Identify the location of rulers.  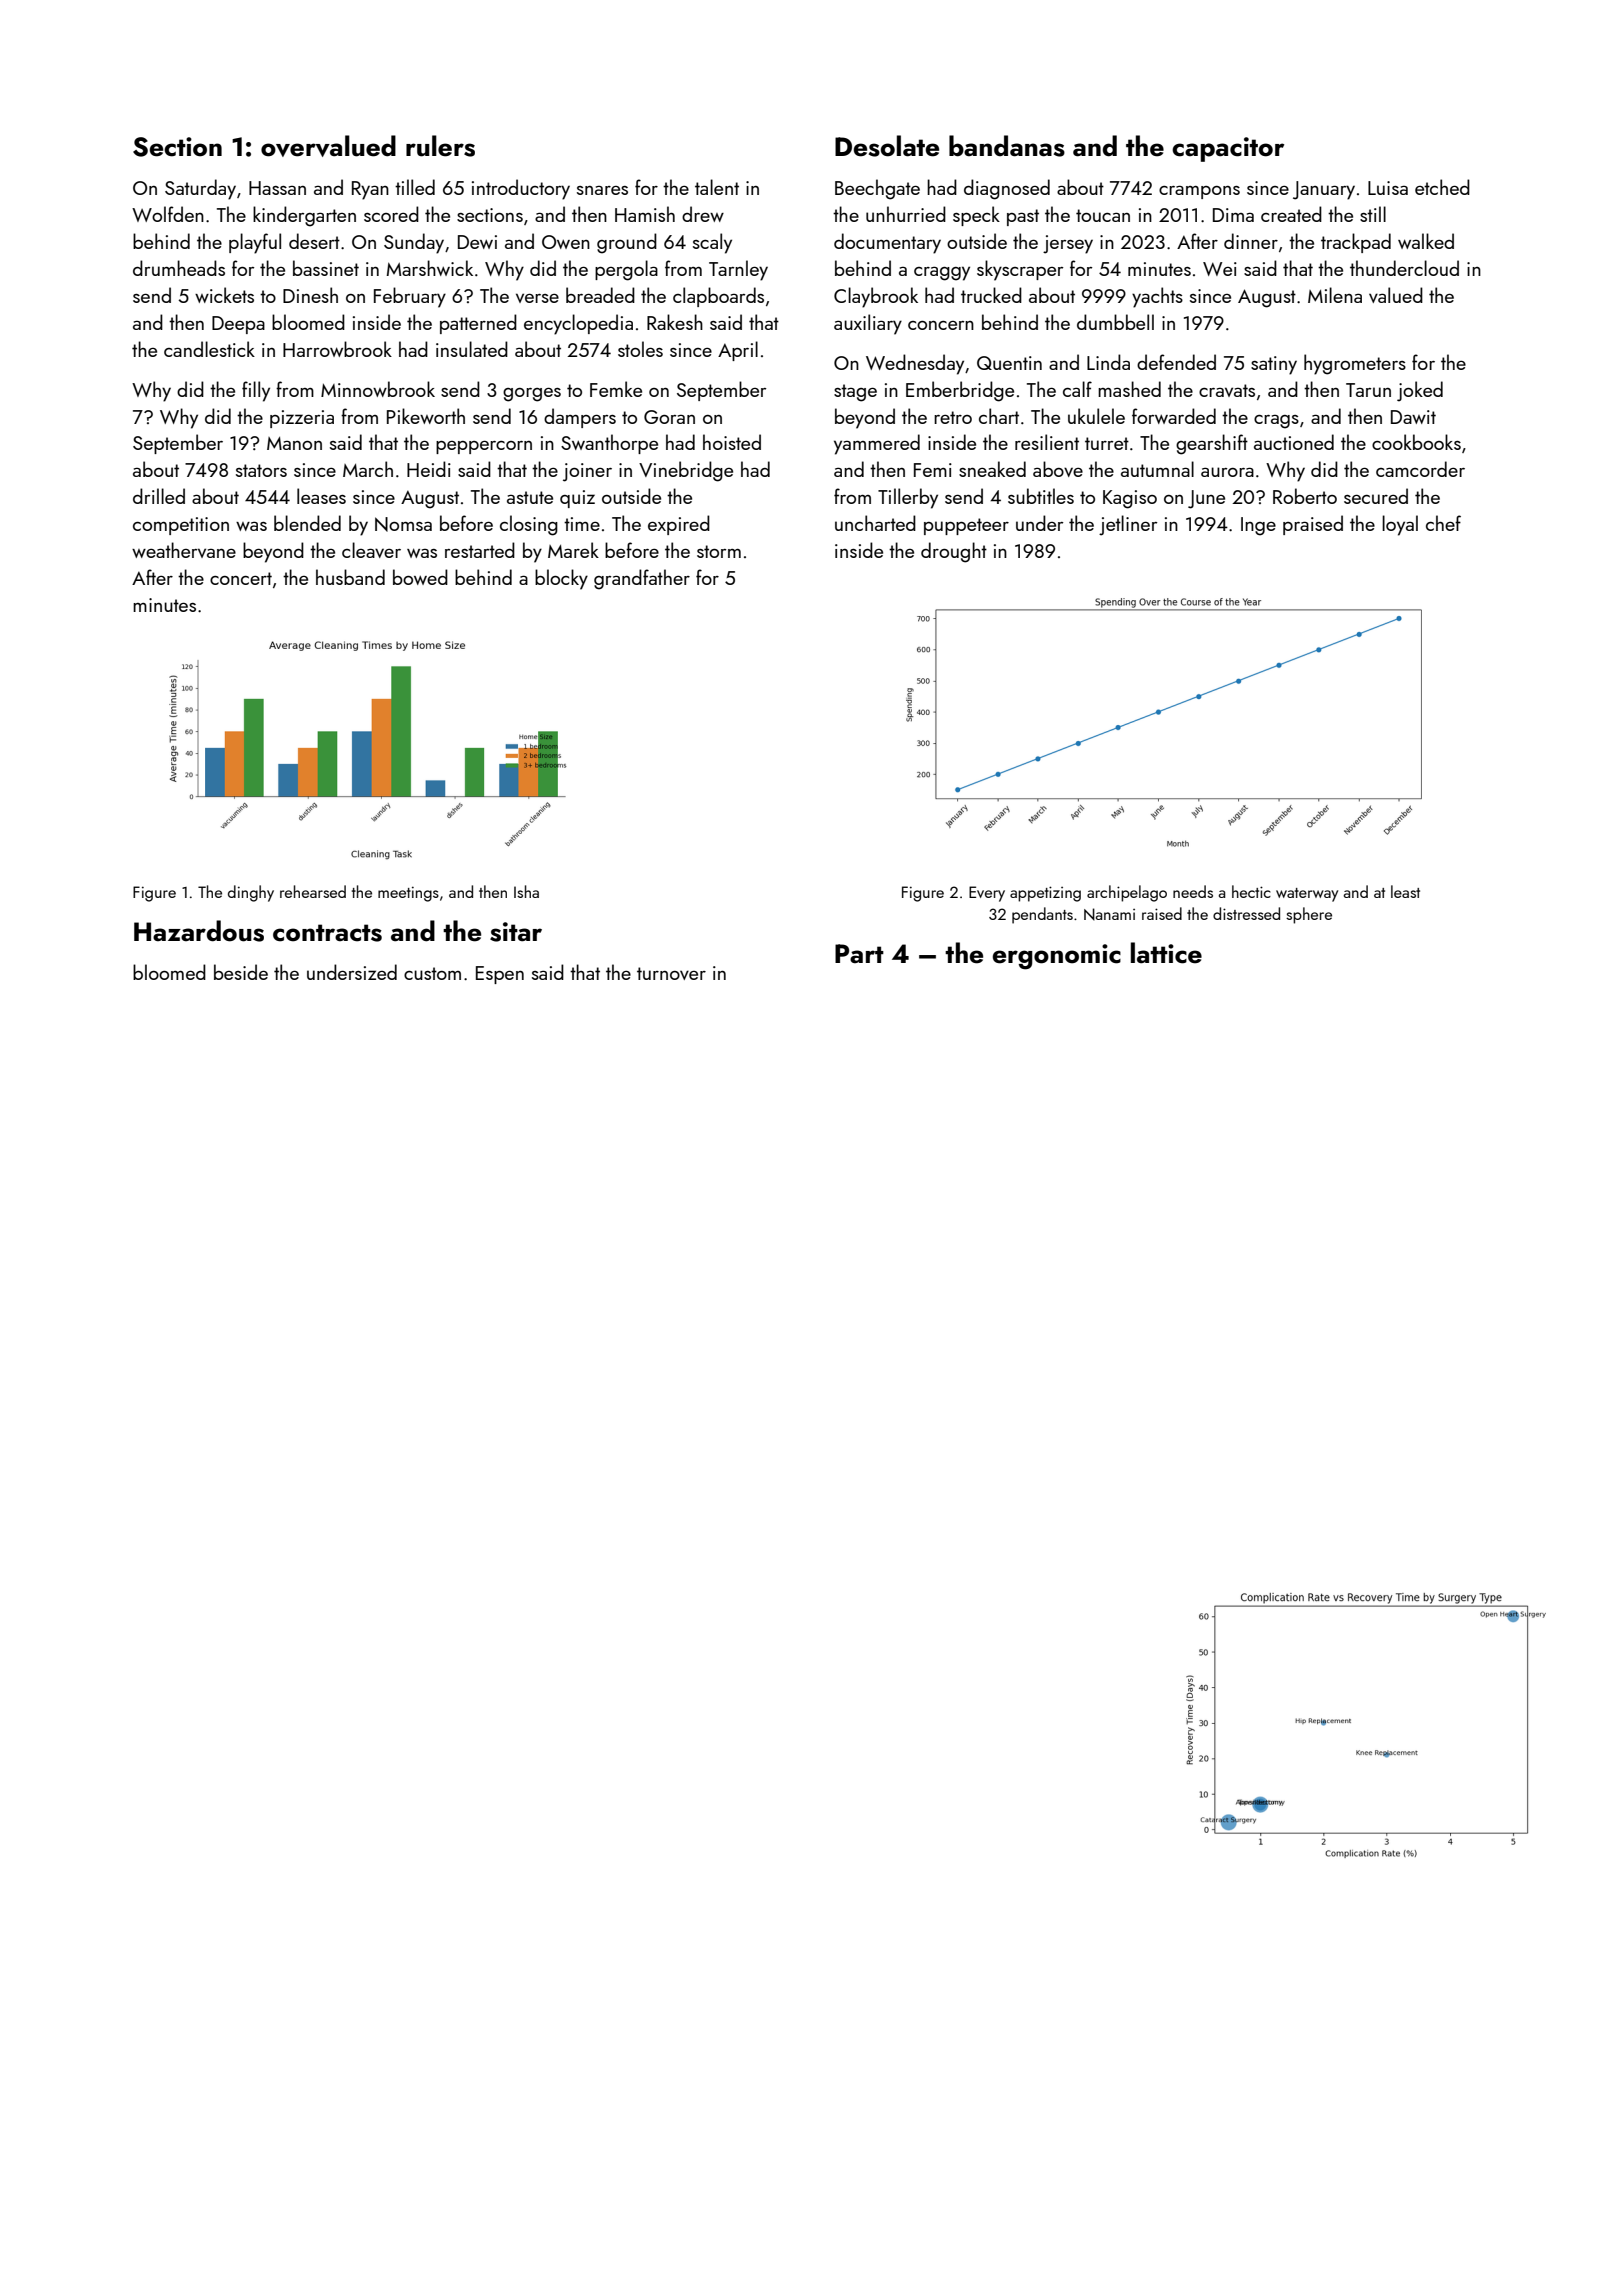
(440, 146).
